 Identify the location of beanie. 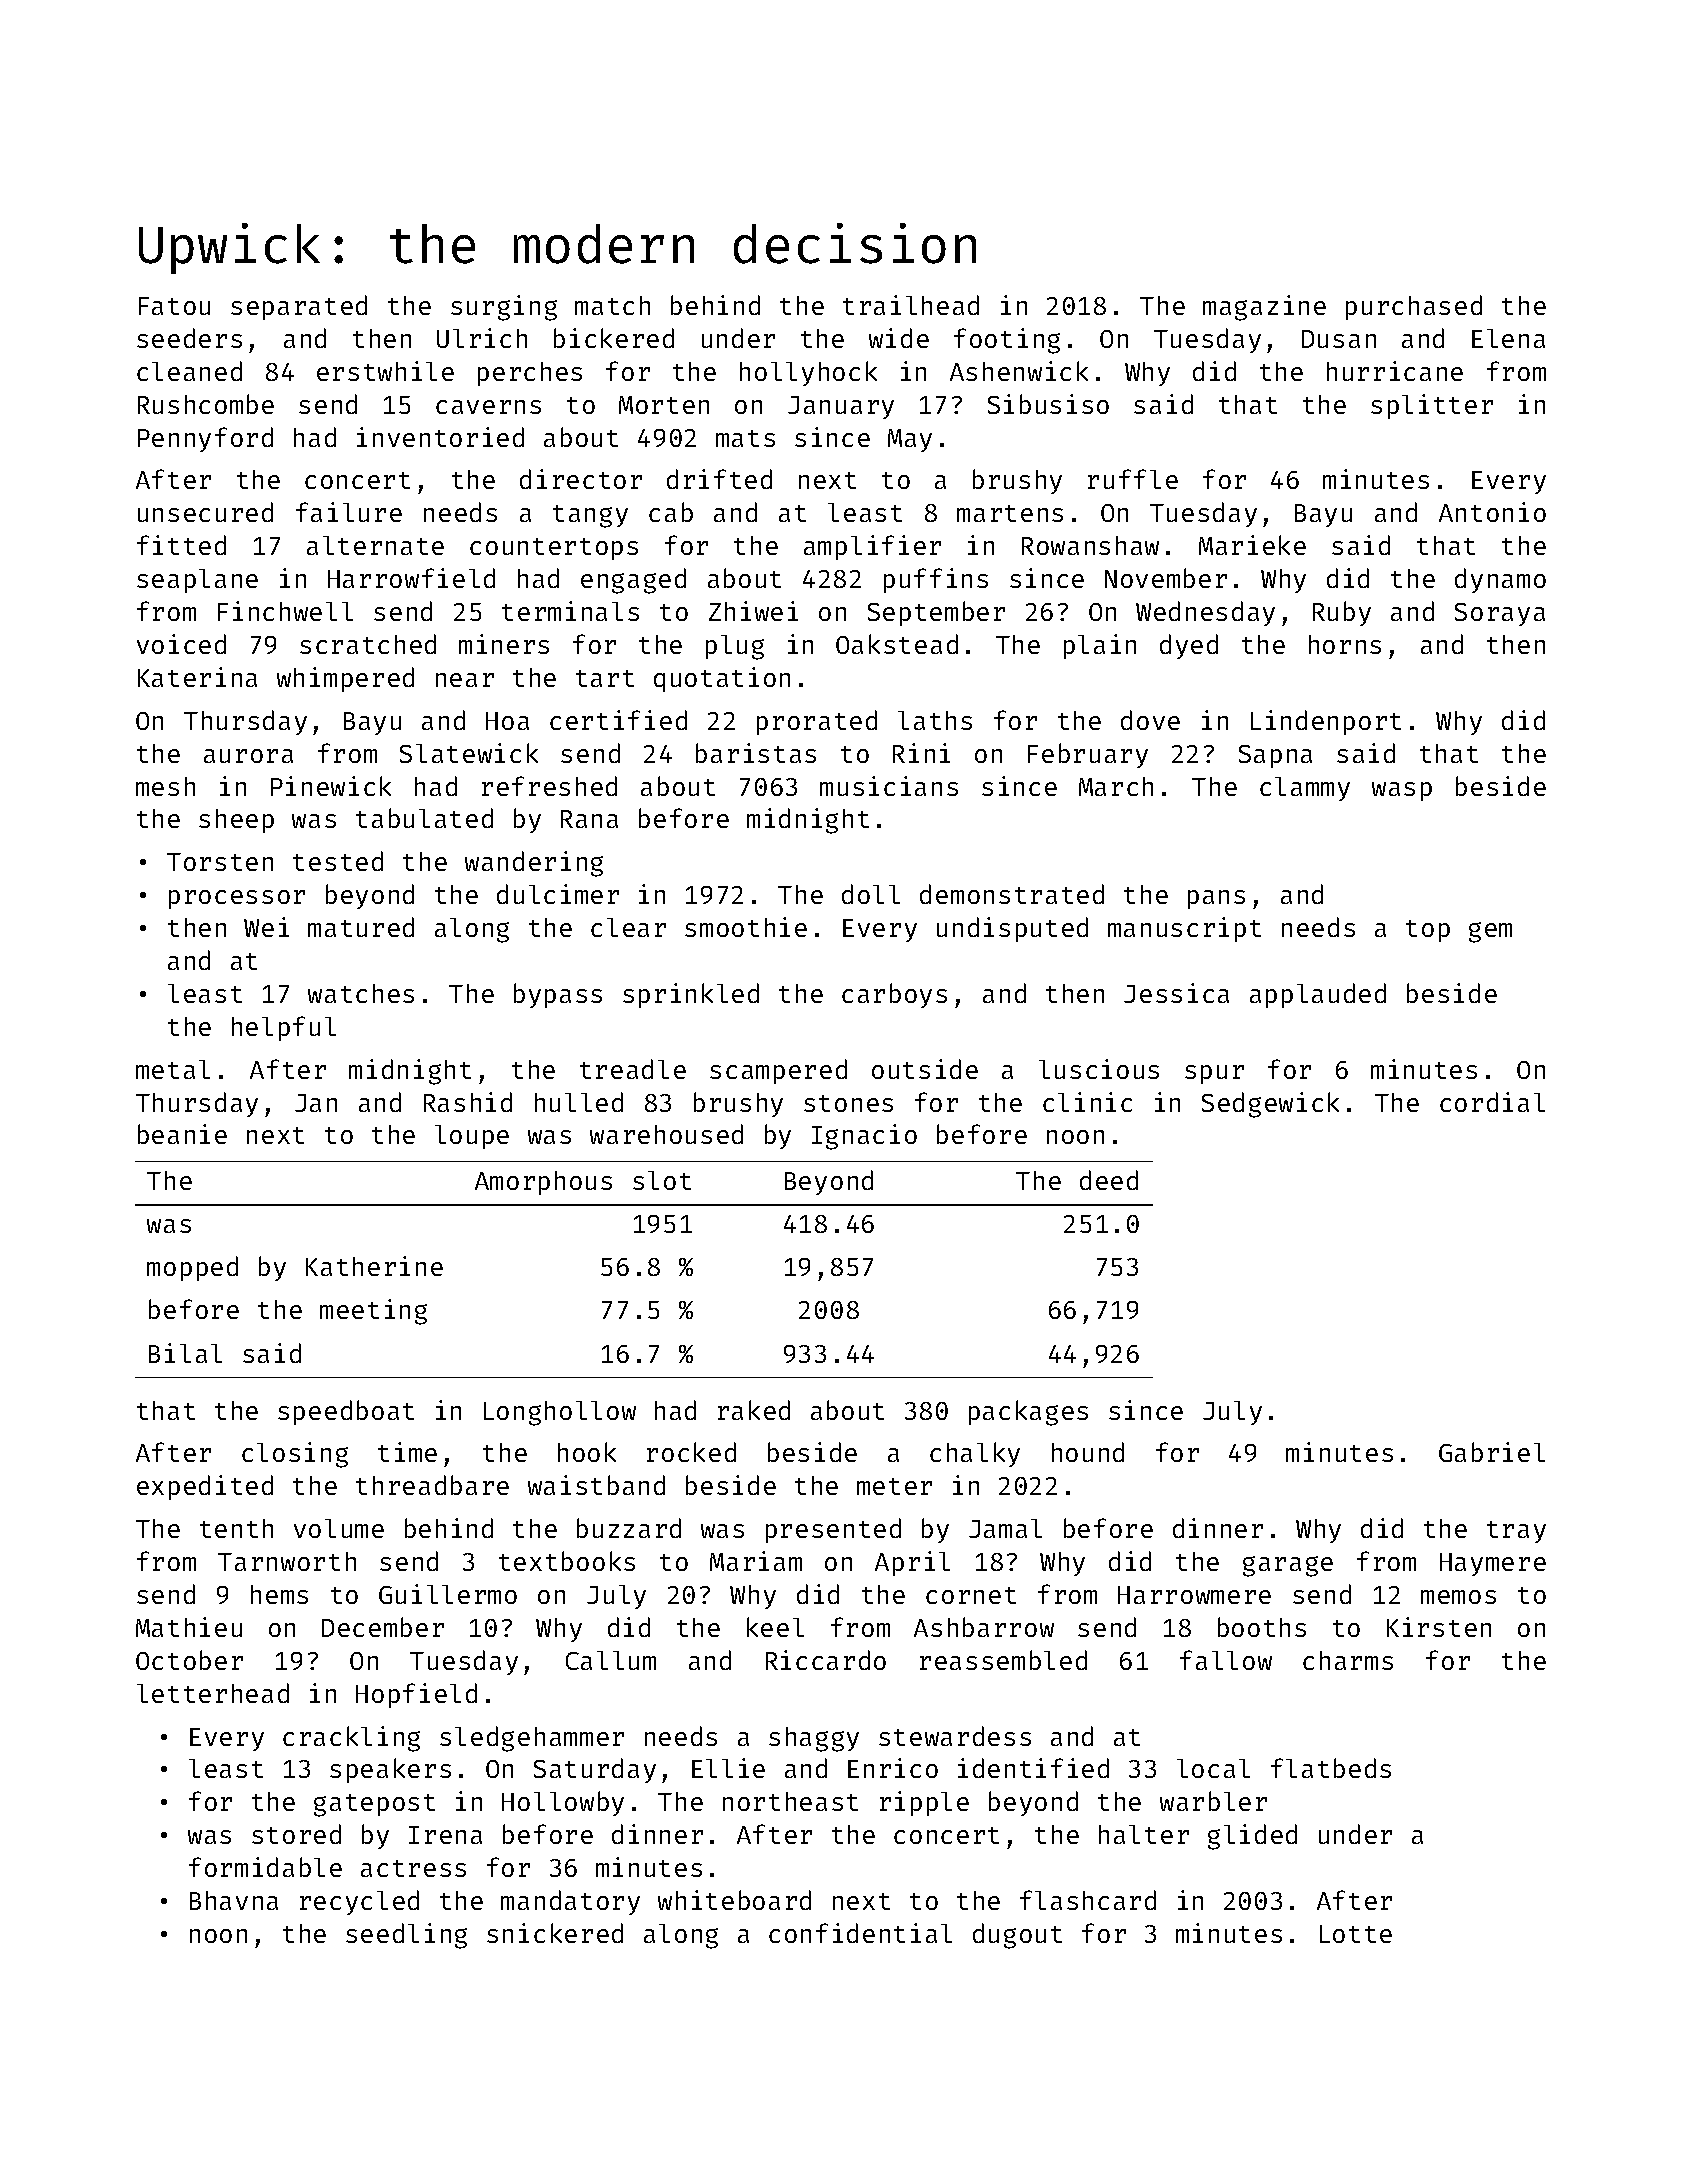
(182, 1134).
